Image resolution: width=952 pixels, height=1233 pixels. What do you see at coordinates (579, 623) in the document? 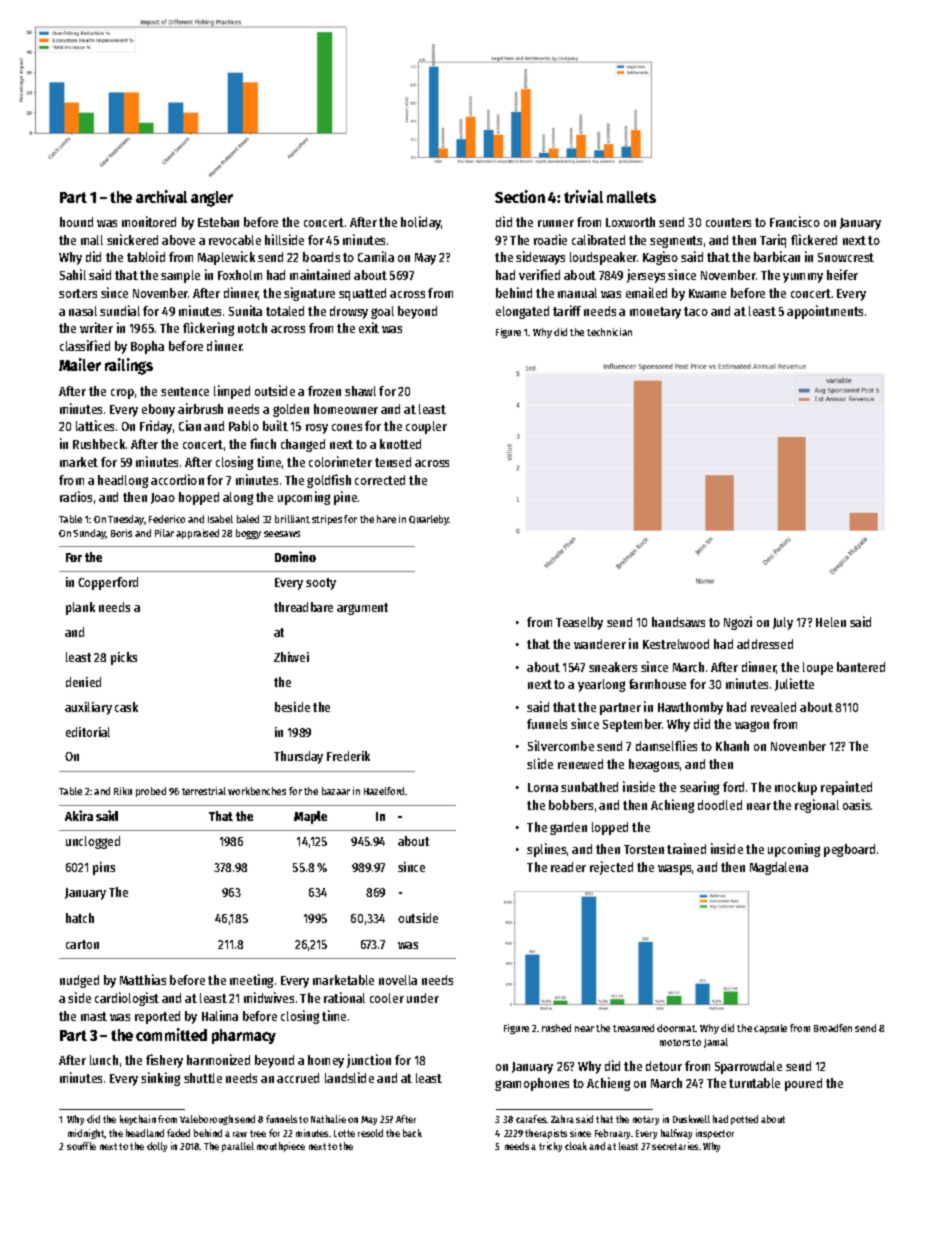
I see `Teaselby` at bounding box center [579, 623].
